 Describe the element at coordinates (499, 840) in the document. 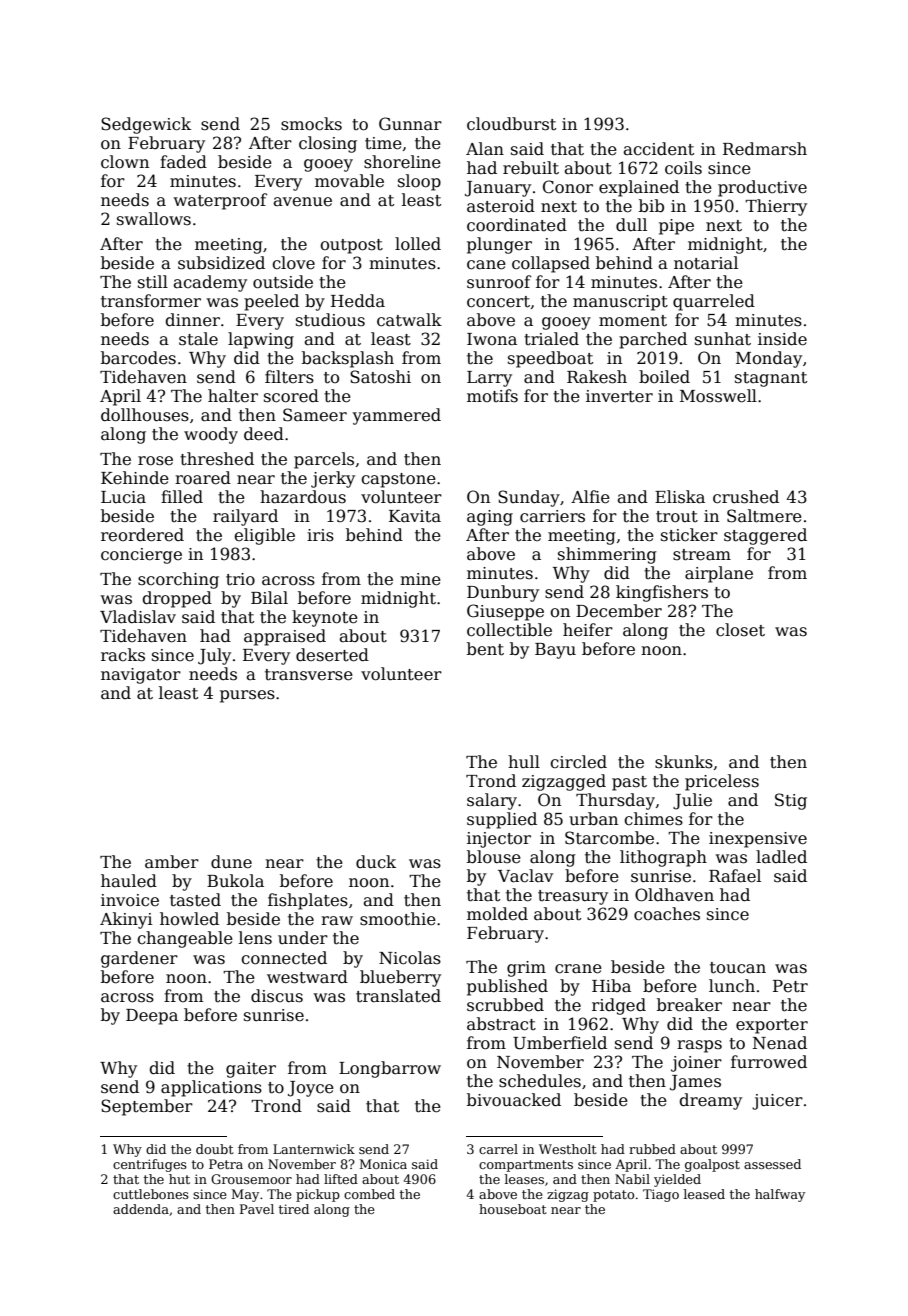

I see `injector` at that location.
